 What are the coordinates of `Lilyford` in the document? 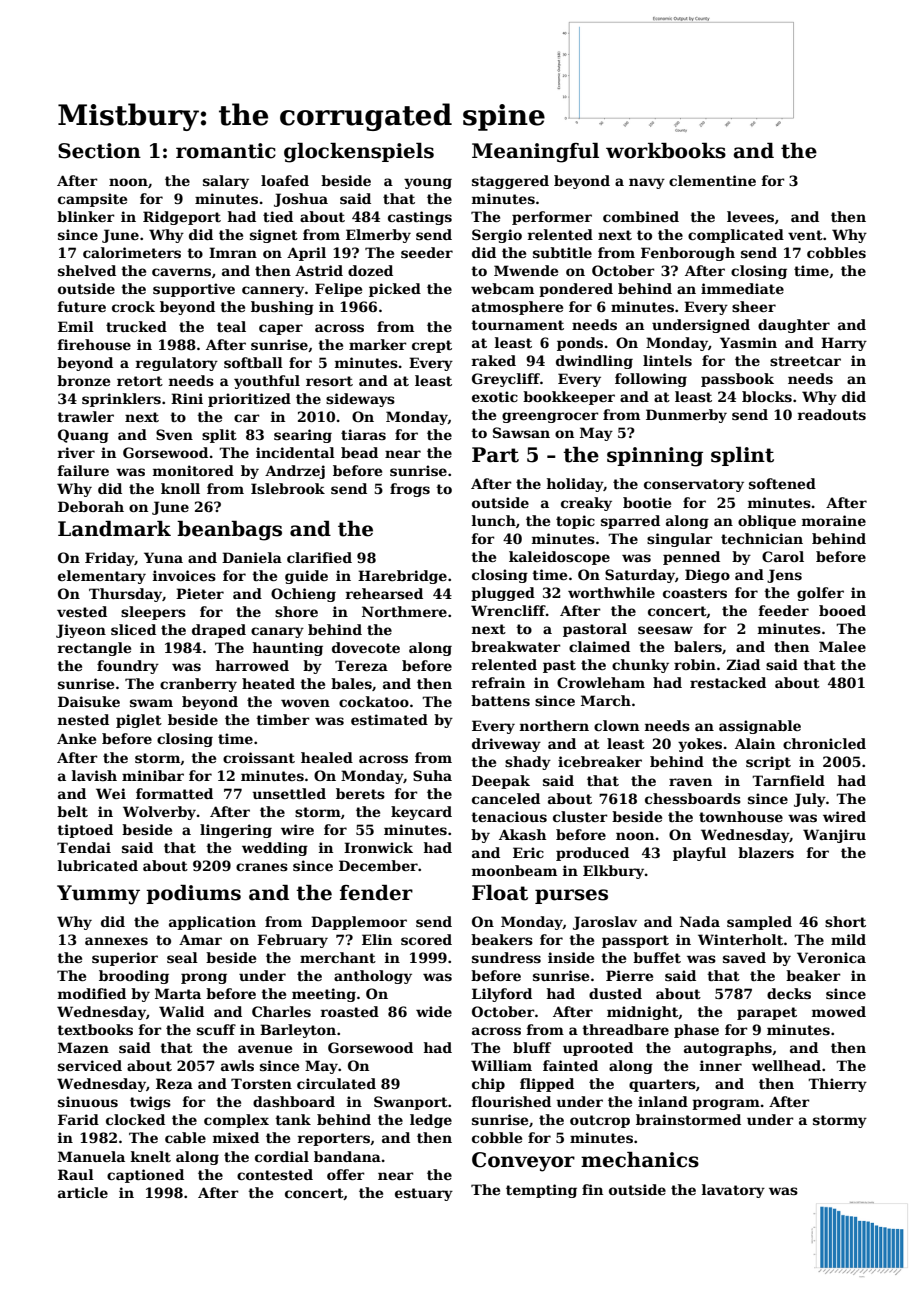 It's located at (502, 995).
